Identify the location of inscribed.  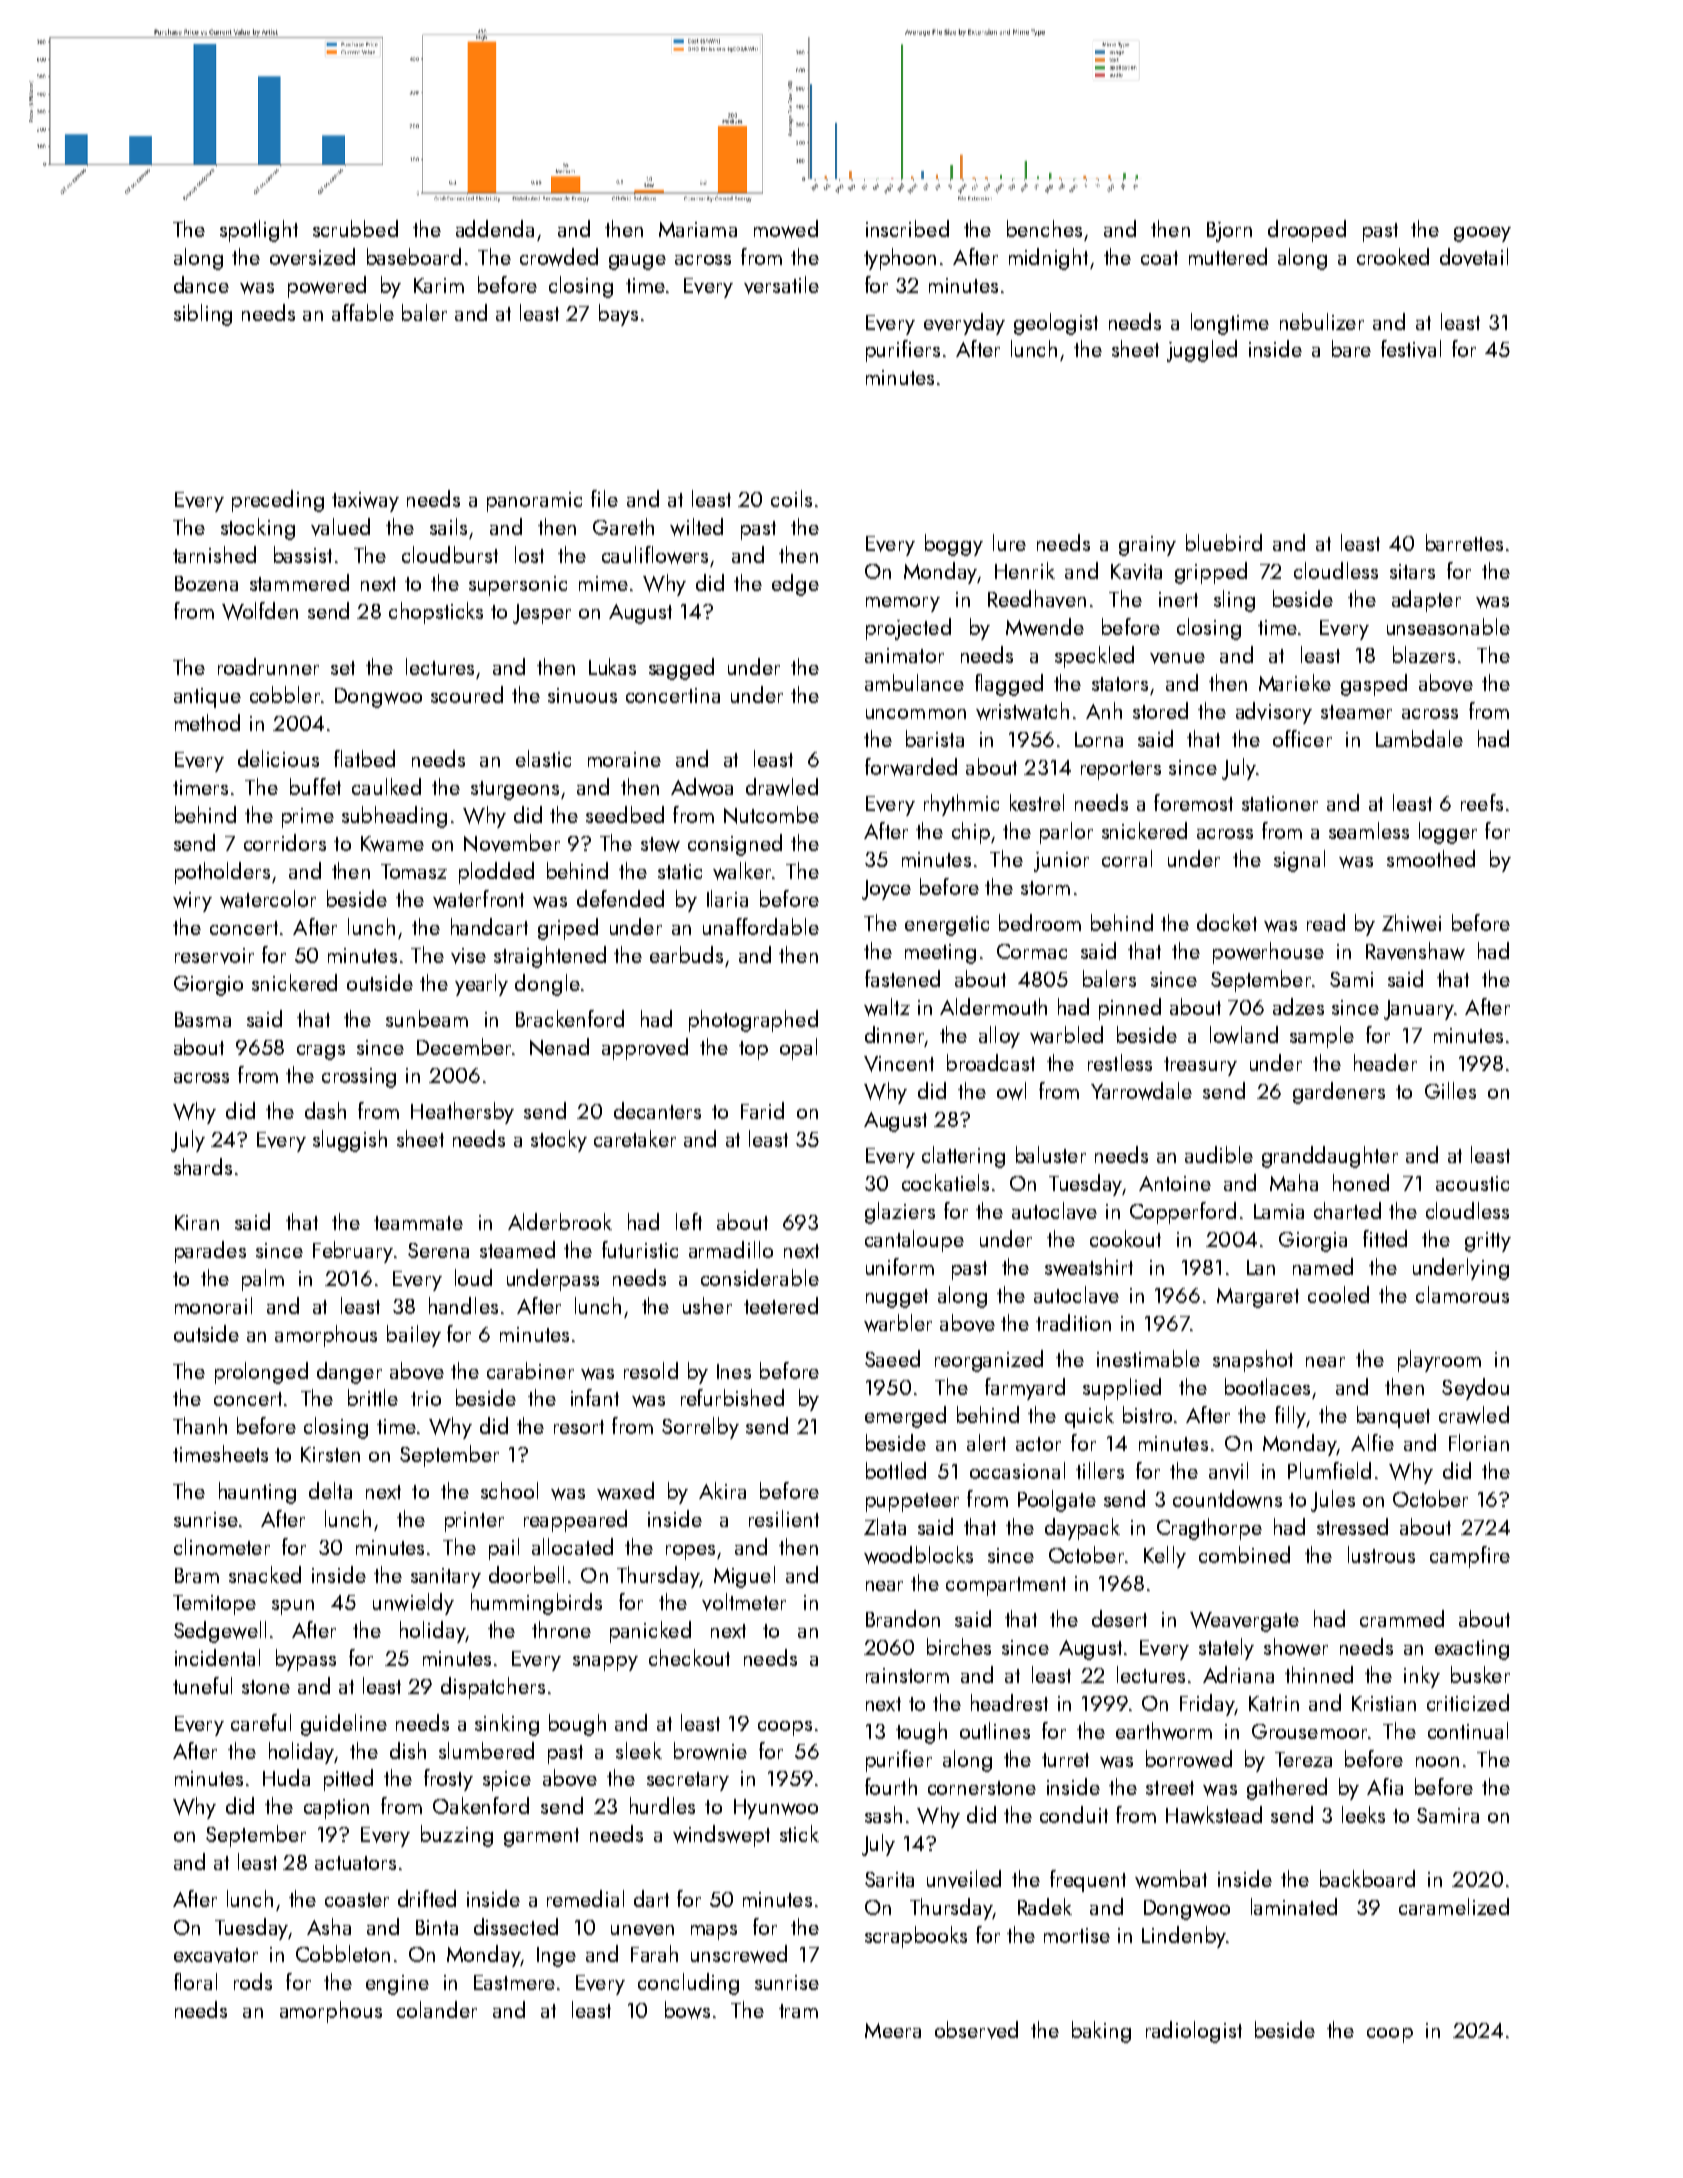
(907, 228).
